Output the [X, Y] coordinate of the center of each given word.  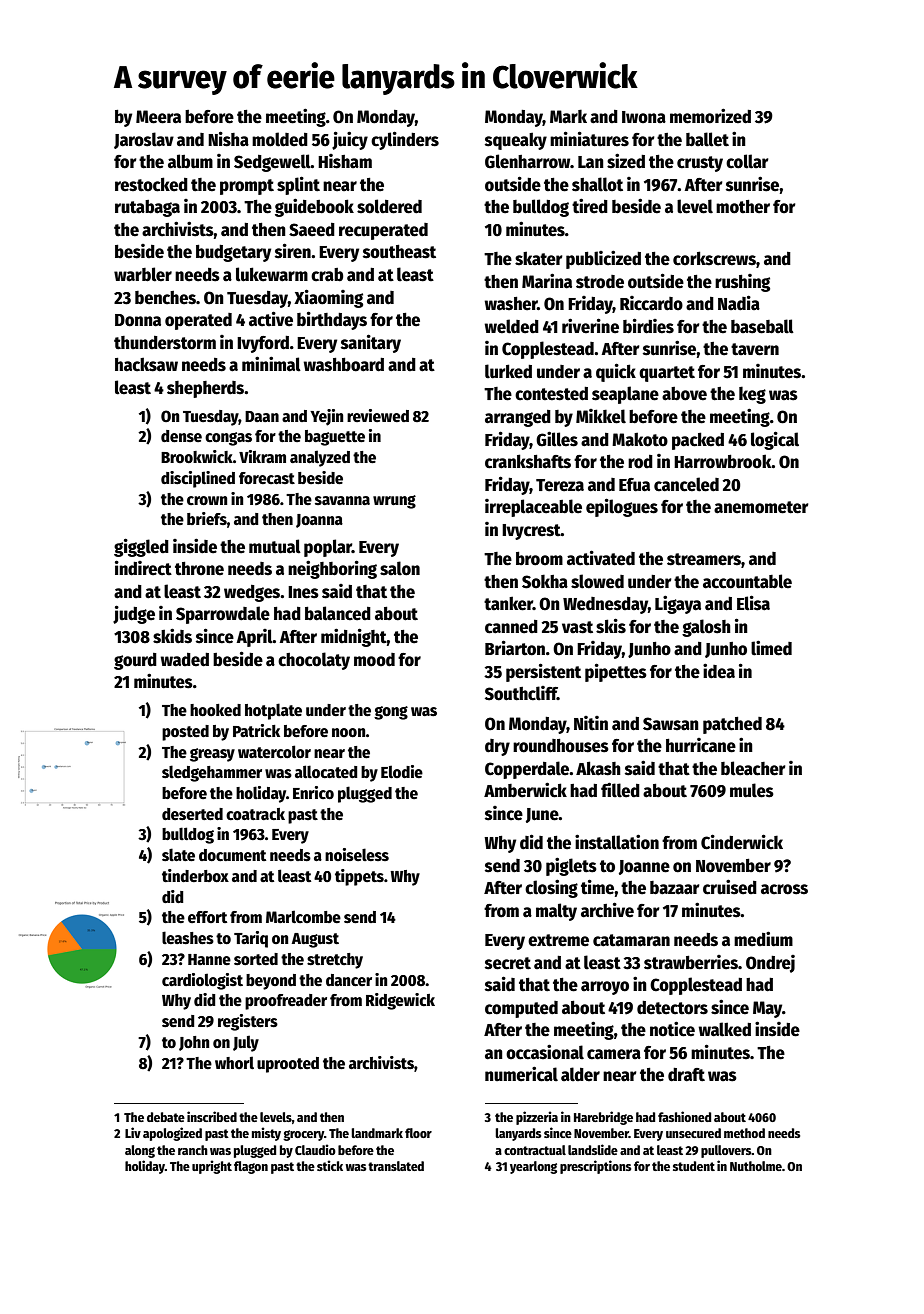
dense [181, 436]
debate [166, 1117]
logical [775, 440]
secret [508, 963]
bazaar [675, 888]
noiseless [357, 854]
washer [511, 304]
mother [743, 207]
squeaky [516, 141]
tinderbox [195, 876]
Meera [158, 117]
